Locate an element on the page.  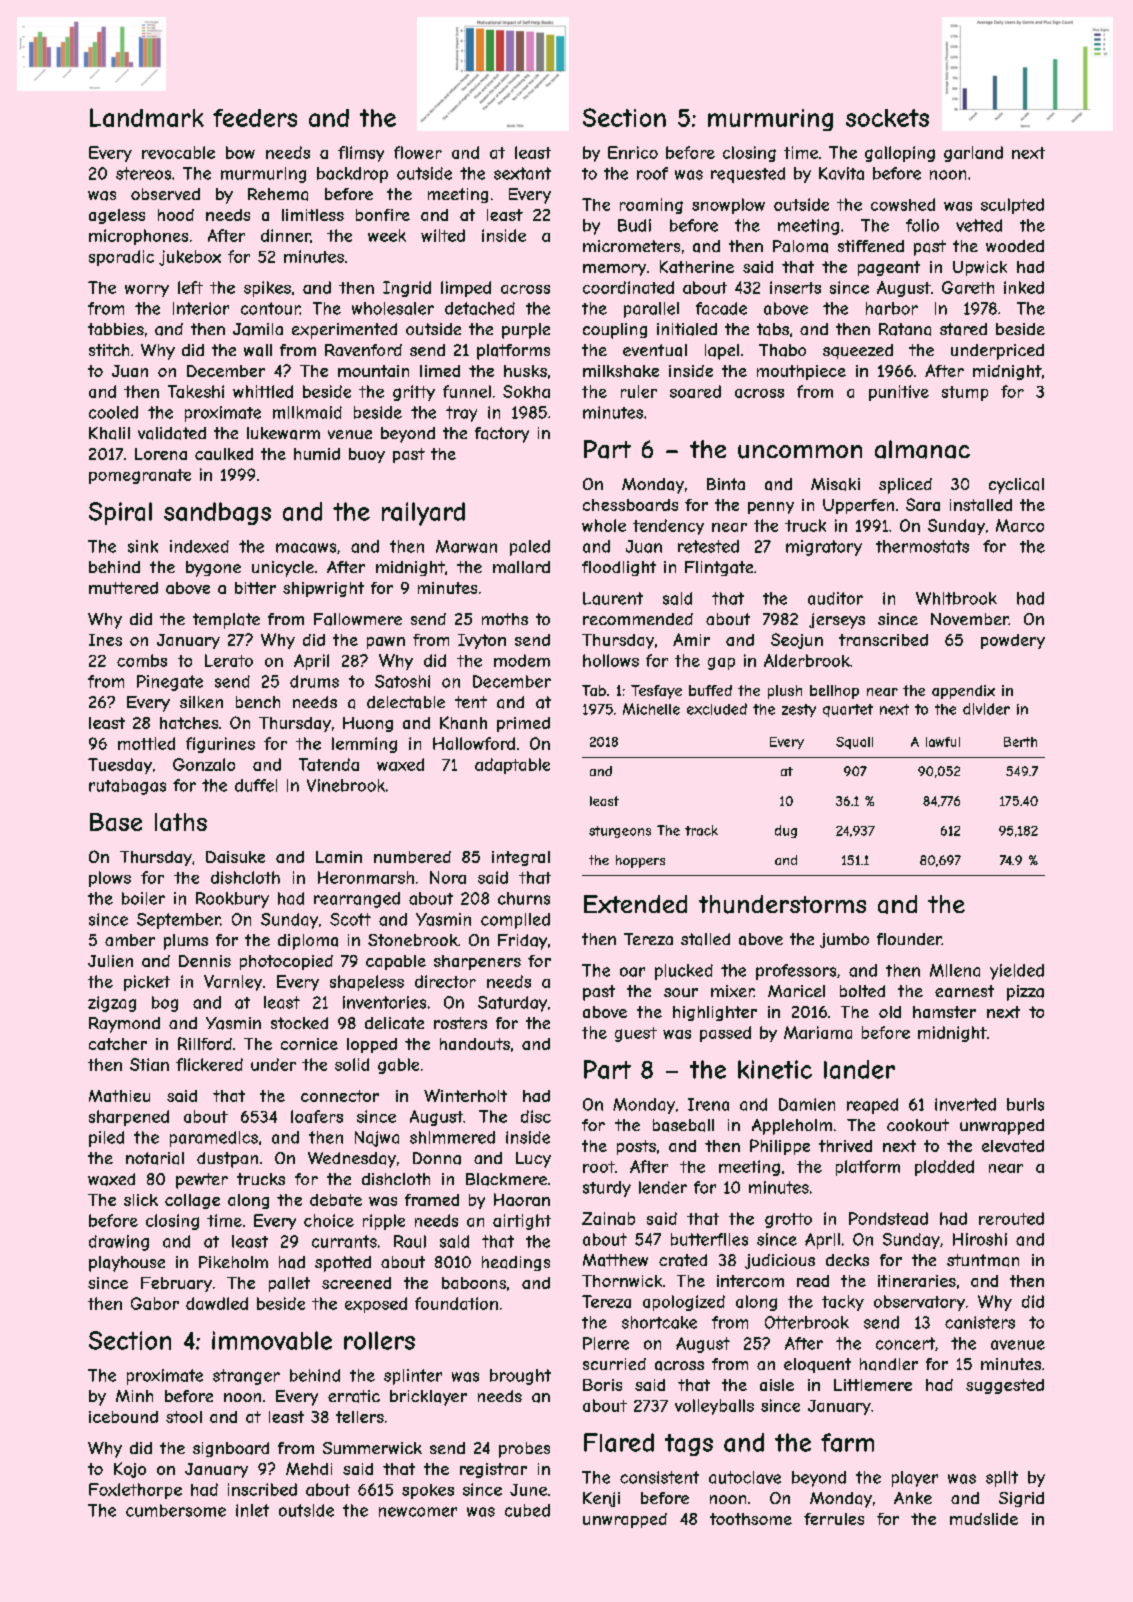
Landmark is located at coordinates (147, 117).
